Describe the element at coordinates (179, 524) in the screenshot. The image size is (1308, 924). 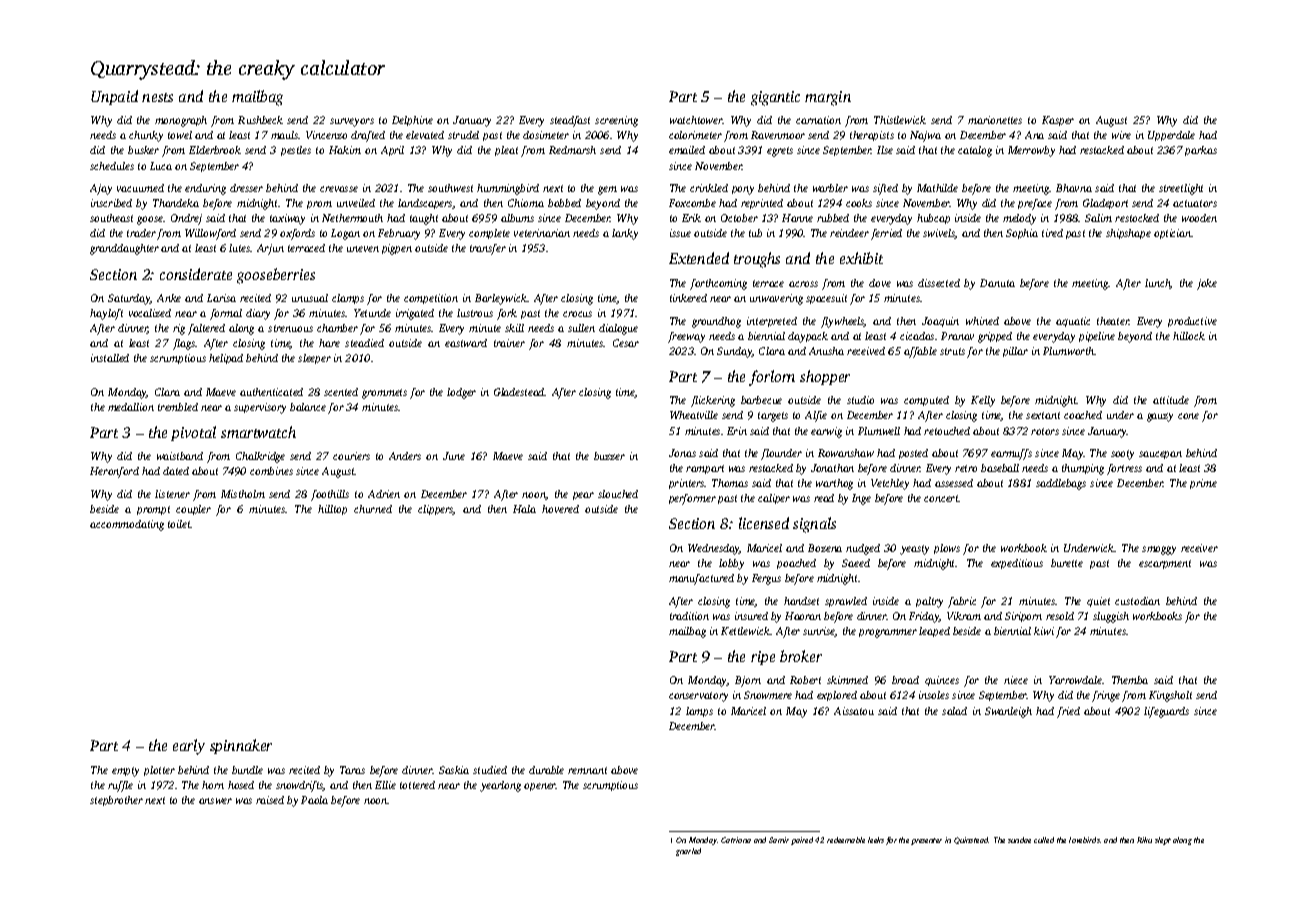
I see `toilet` at that location.
